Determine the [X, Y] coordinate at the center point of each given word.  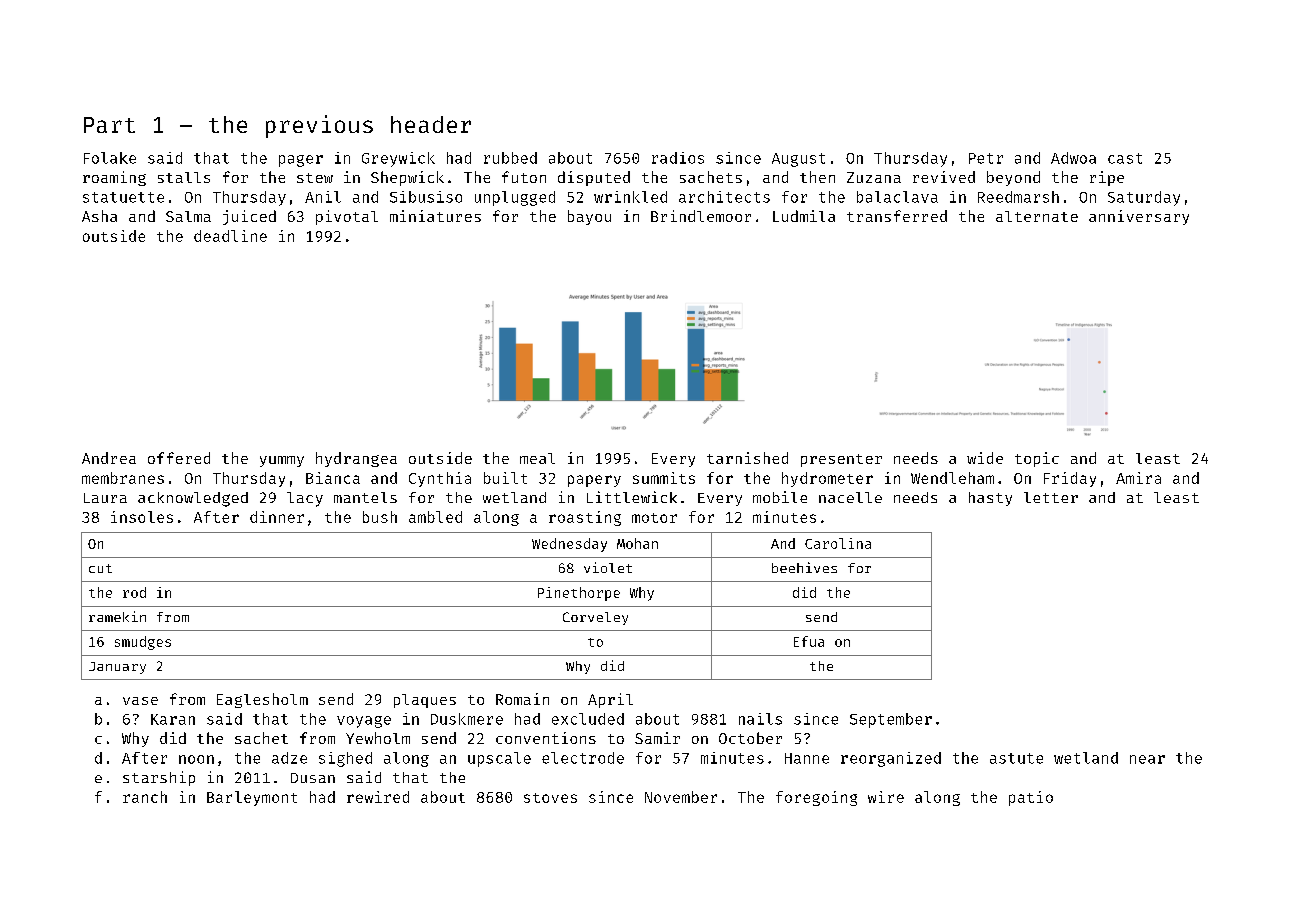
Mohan [637, 543]
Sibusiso [426, 197]
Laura [105, 498]
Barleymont [252, 798]
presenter [841, 460]
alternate [1037, 216]
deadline [230, 236]
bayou [589, 217]
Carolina [838, 543]
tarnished [747, 458]
